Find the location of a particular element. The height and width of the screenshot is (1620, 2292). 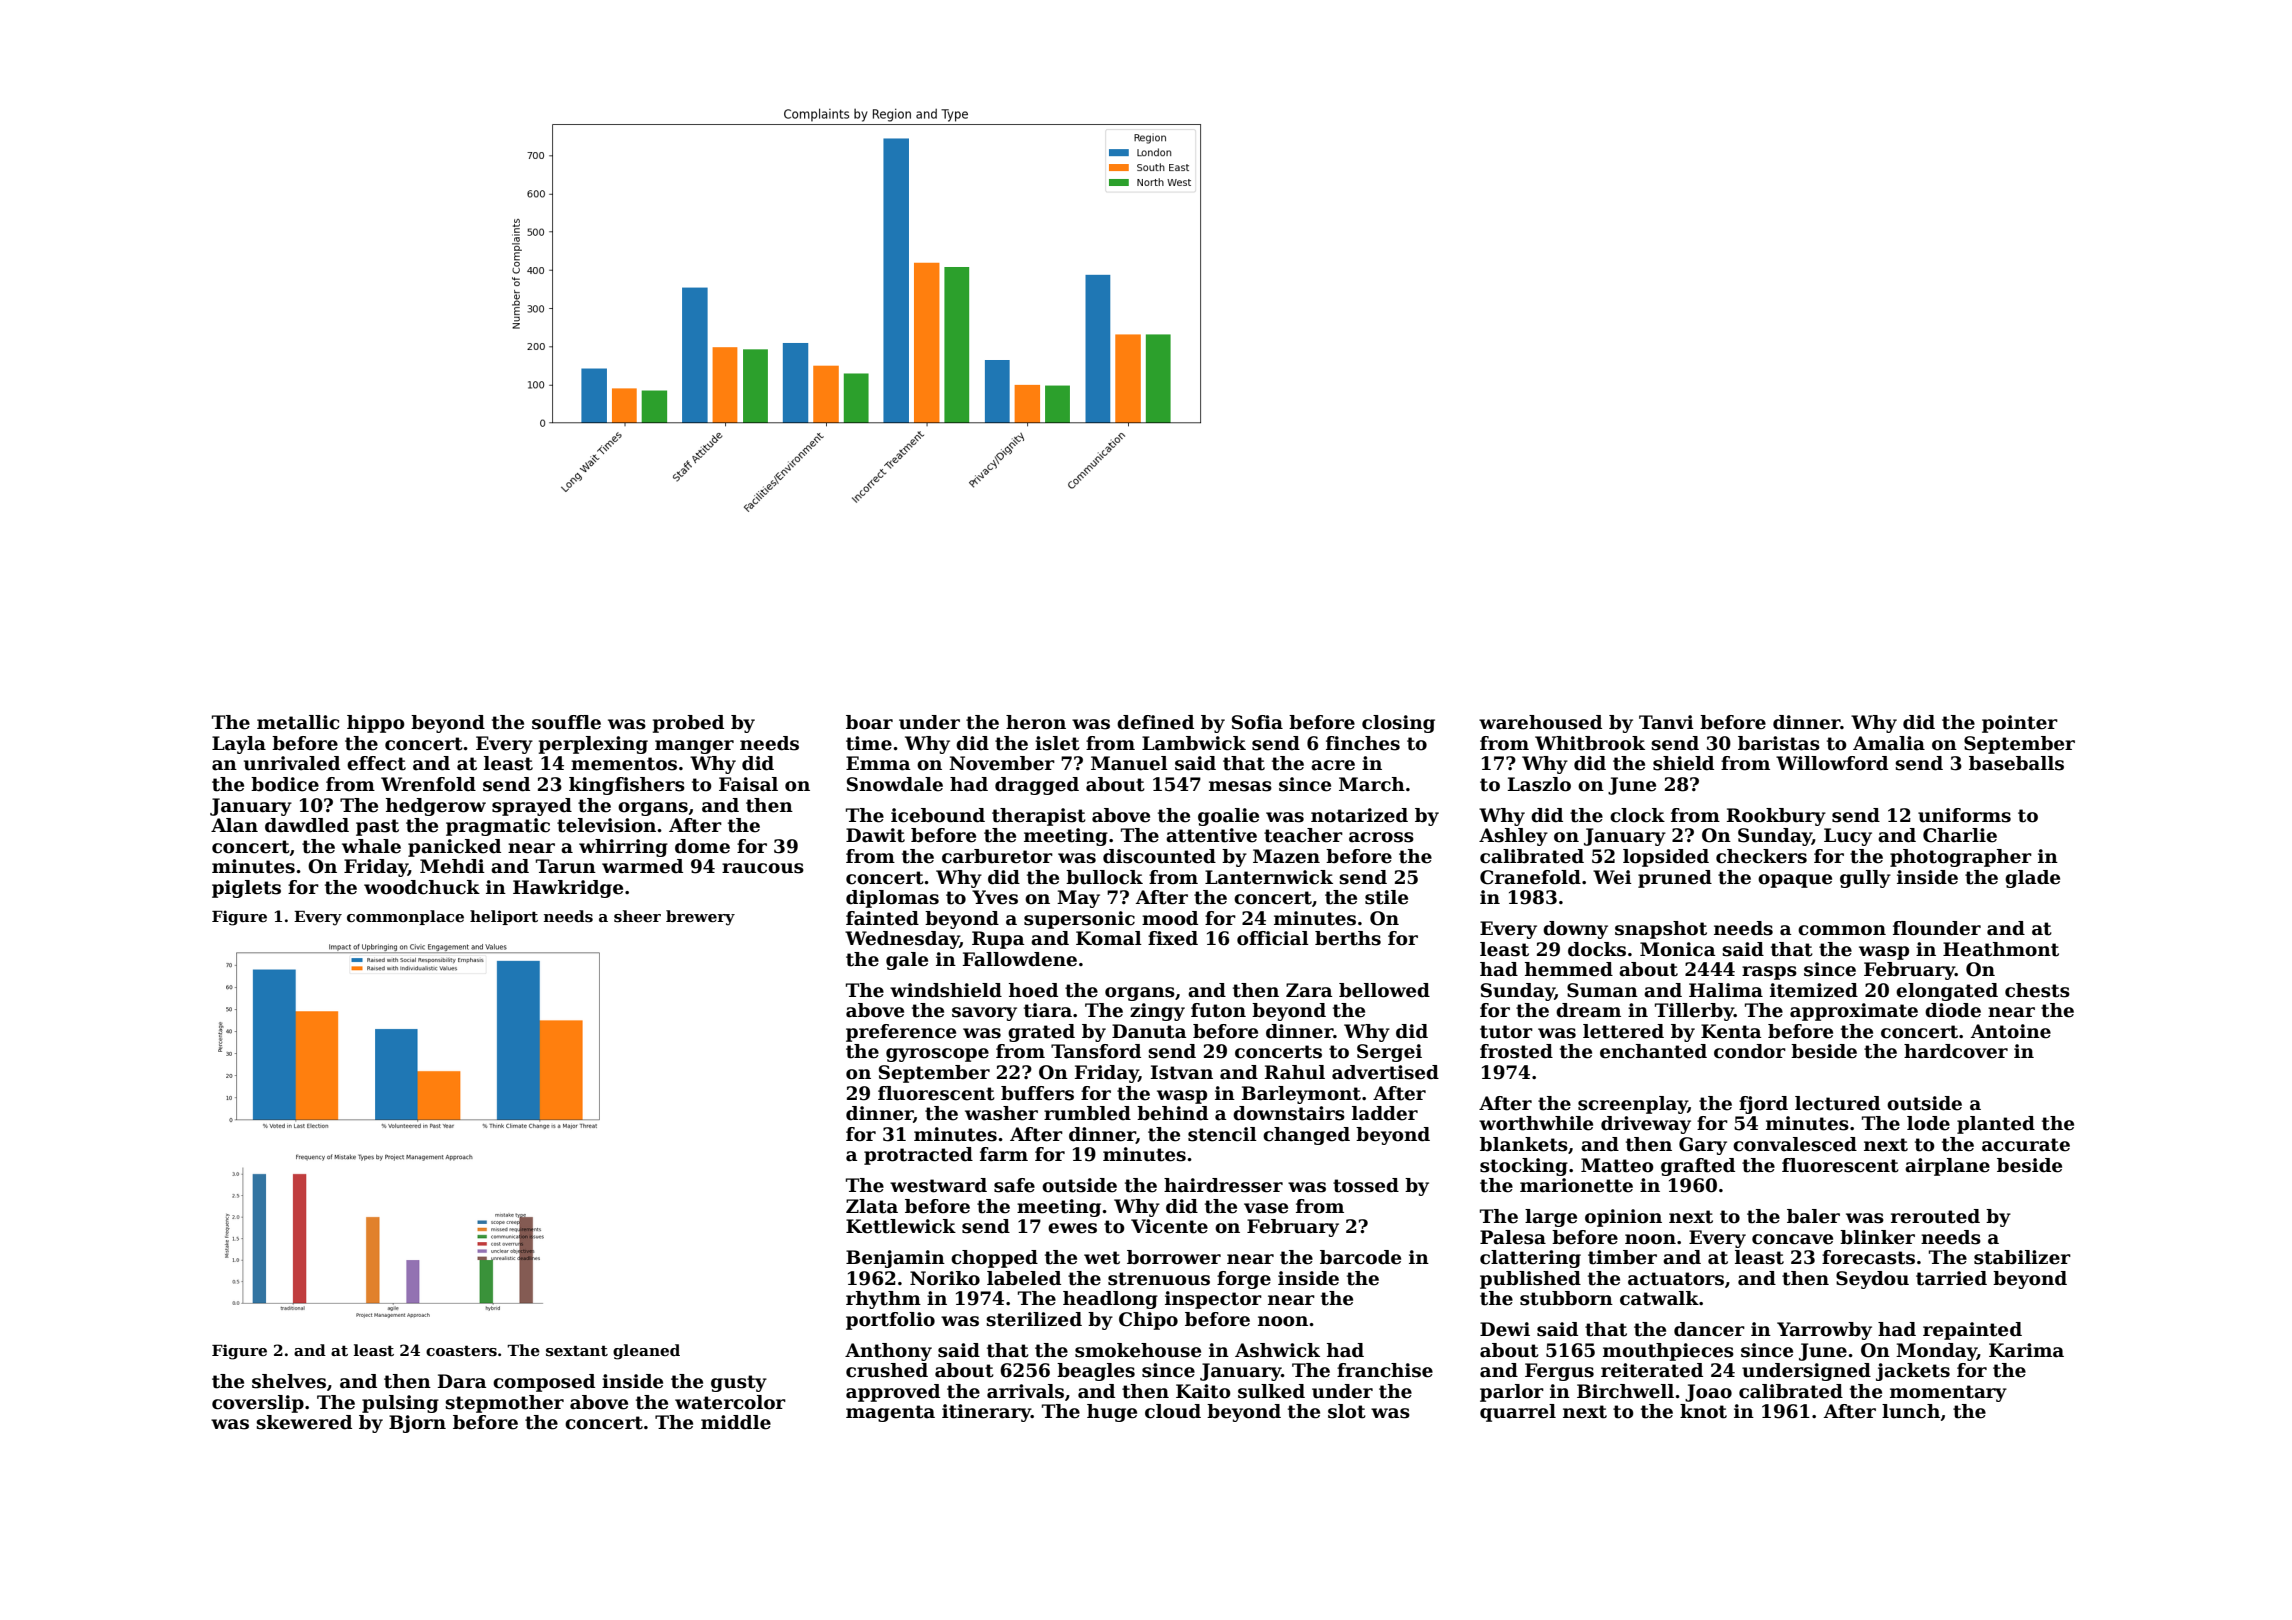

raucous is located at coordinates (763, 868).
